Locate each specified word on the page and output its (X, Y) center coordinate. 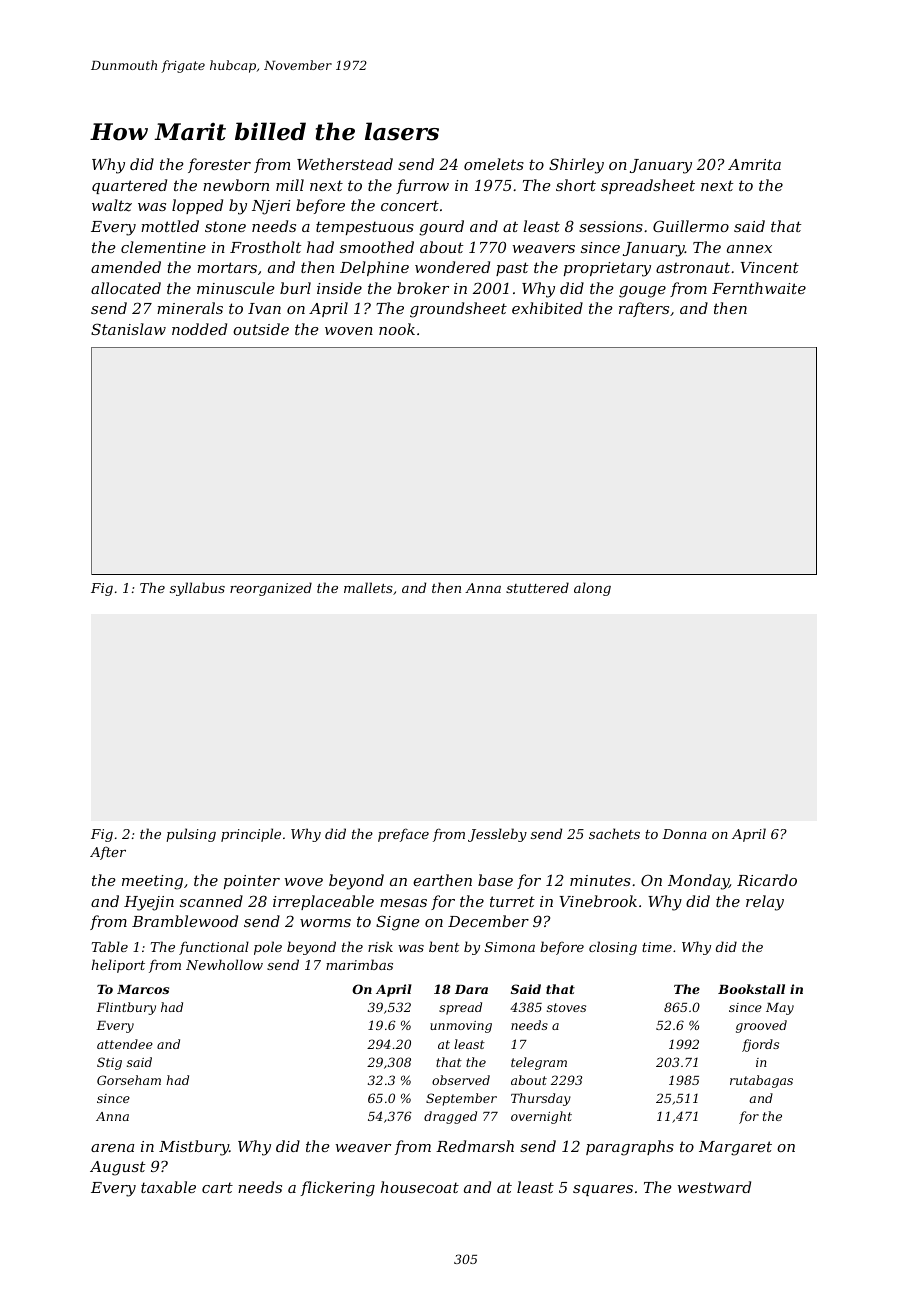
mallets (368, 587)
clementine (163, 247)
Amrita (754, 164)
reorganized (271, 589)
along (592, 589)
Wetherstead (345, 164)
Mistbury (194, 1148)
